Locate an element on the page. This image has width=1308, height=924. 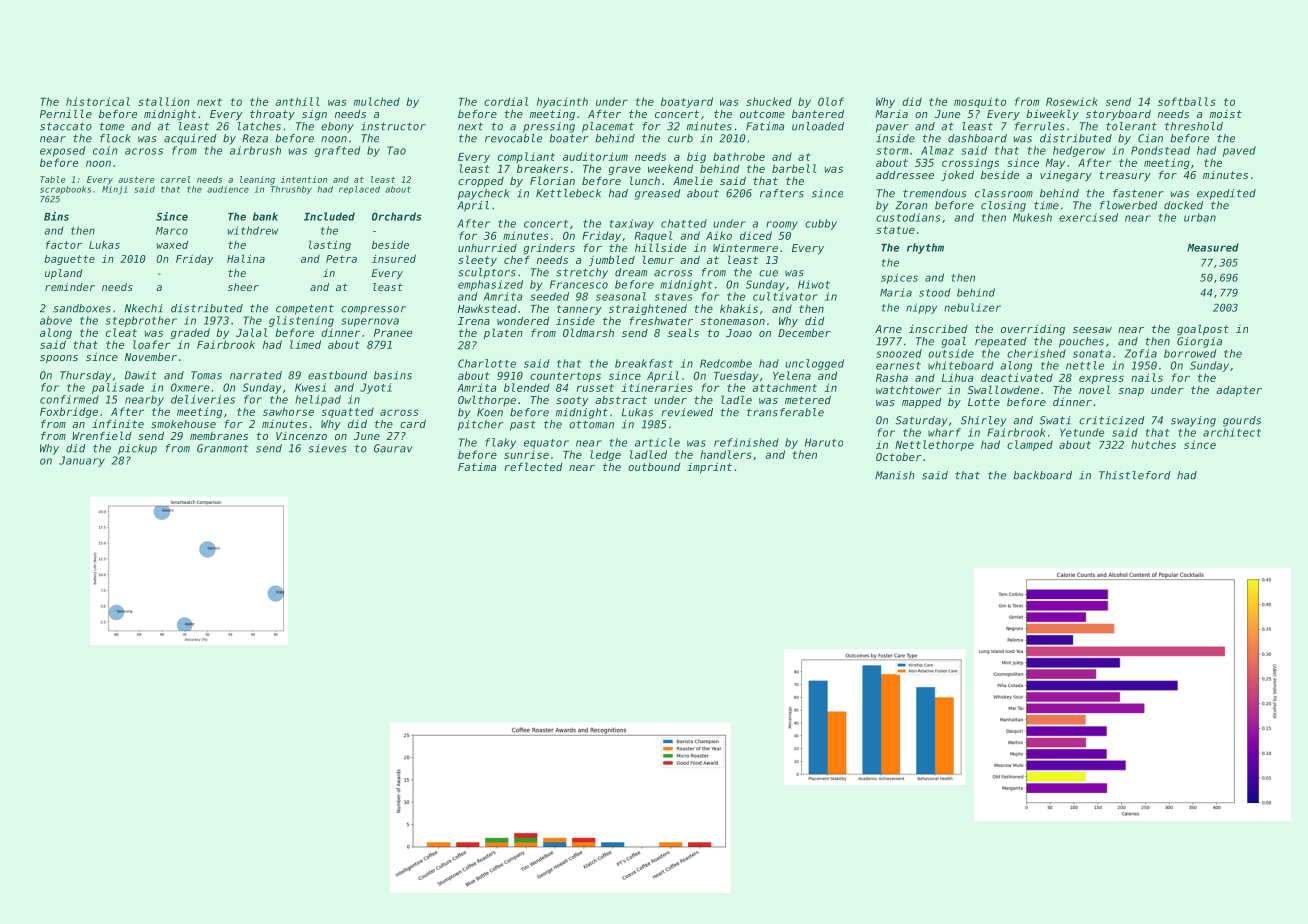
cordial is located at coordinates (506, 101).
